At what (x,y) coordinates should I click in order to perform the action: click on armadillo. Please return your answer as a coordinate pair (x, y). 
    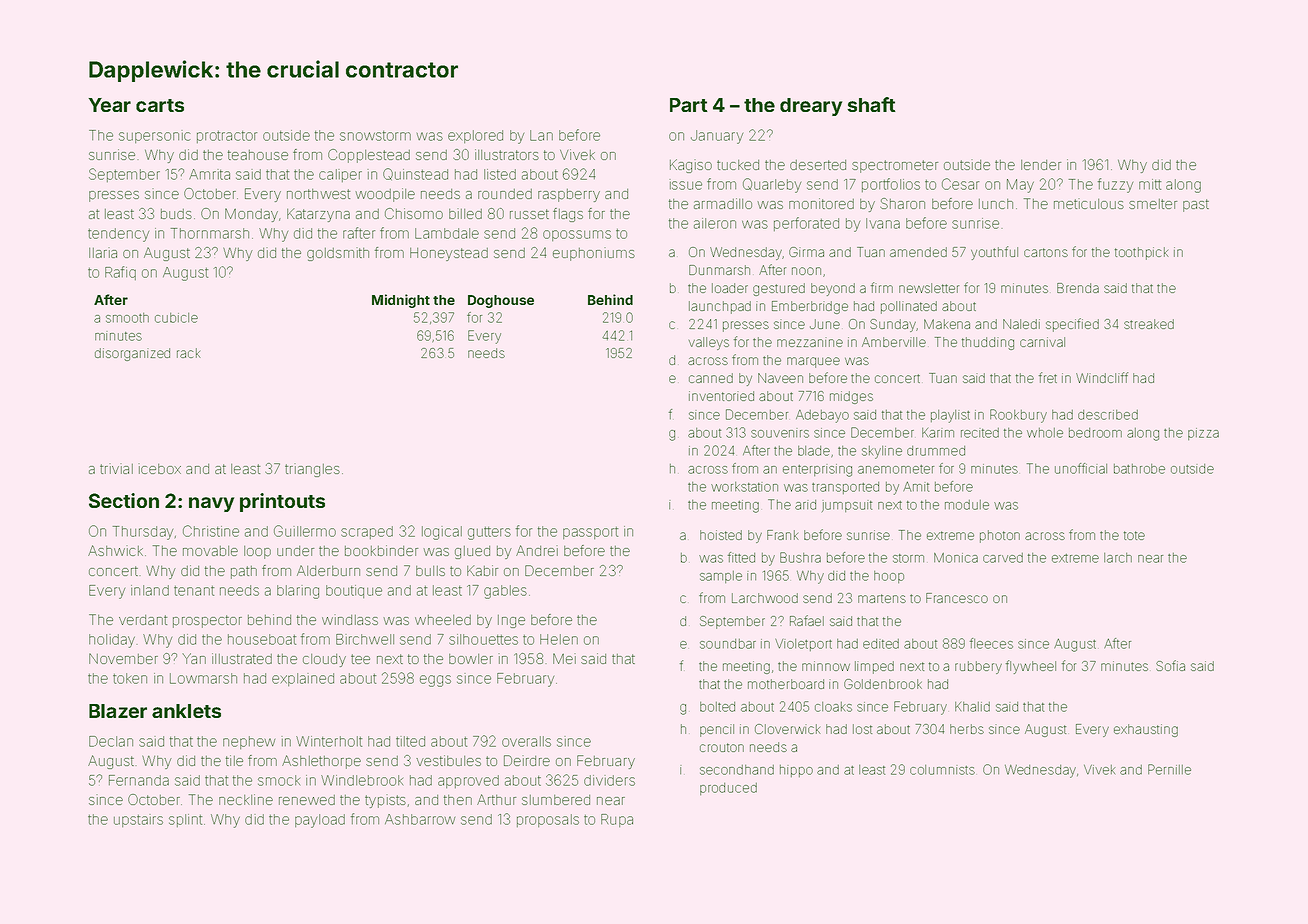
    Looking at the image, I should click on (723, 203).
